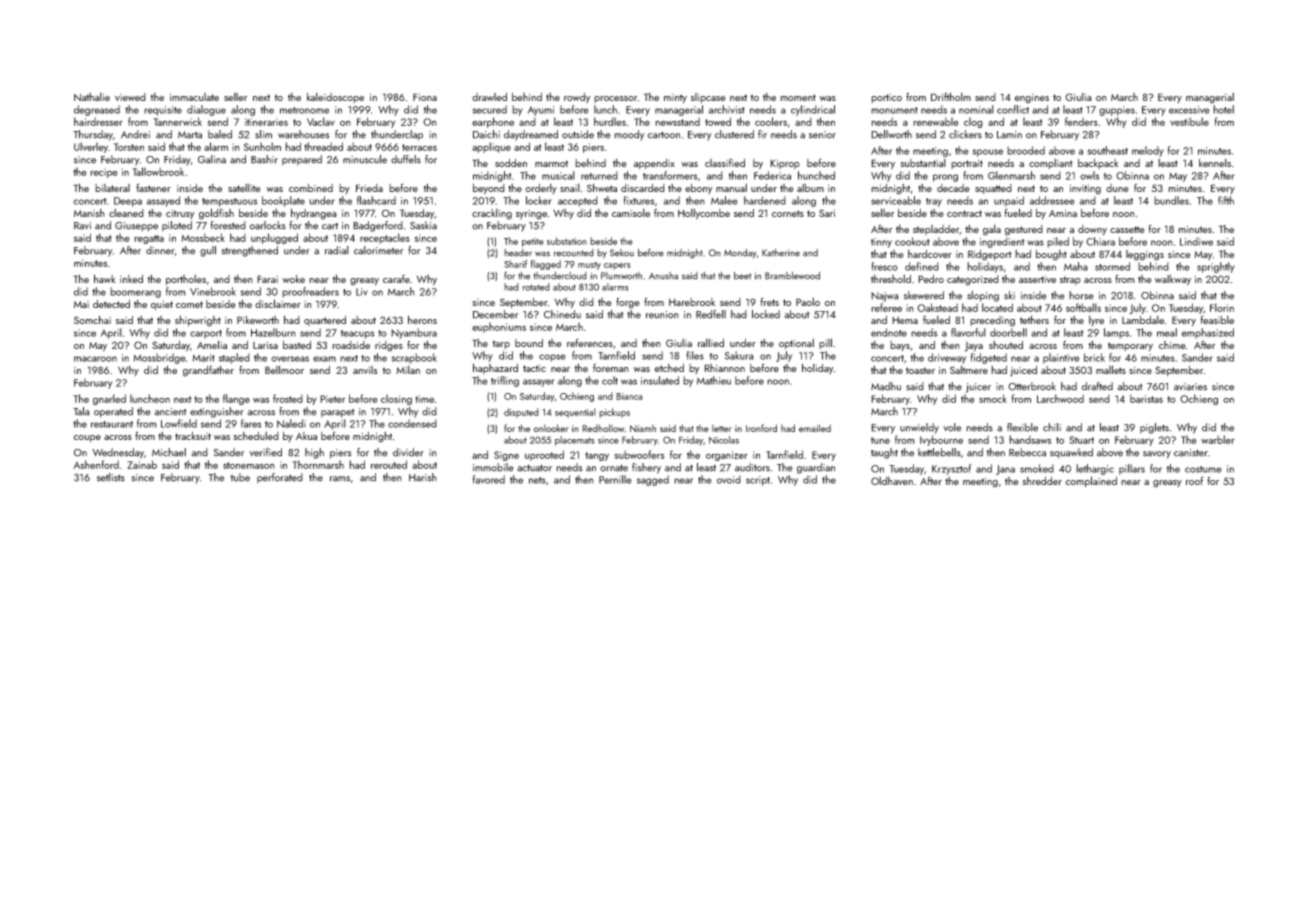  Describe the element at coordinates (280, 478) in the document. I see `perforated` at that location.
